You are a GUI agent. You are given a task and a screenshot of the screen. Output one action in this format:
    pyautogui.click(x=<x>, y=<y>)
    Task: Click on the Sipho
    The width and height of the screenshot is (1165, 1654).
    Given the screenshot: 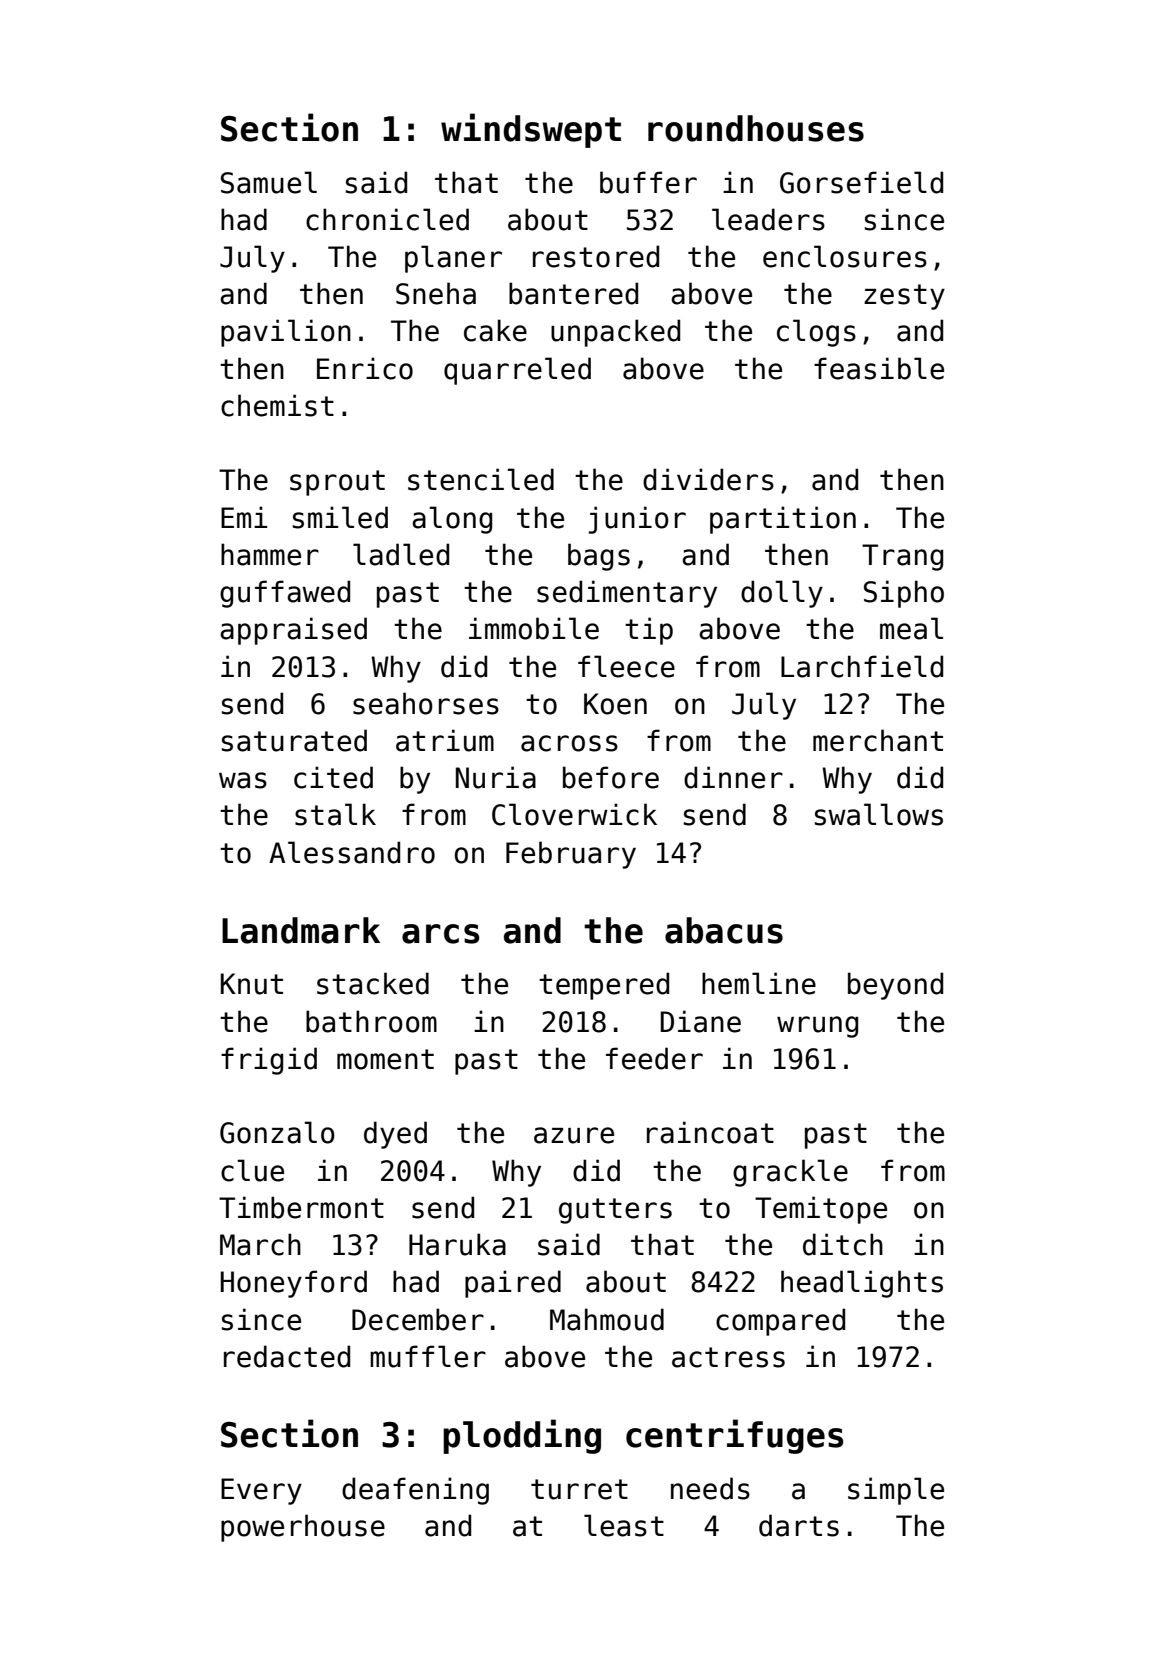 What is the action you would take?
    pyautogui.click(x=904, y=594)
